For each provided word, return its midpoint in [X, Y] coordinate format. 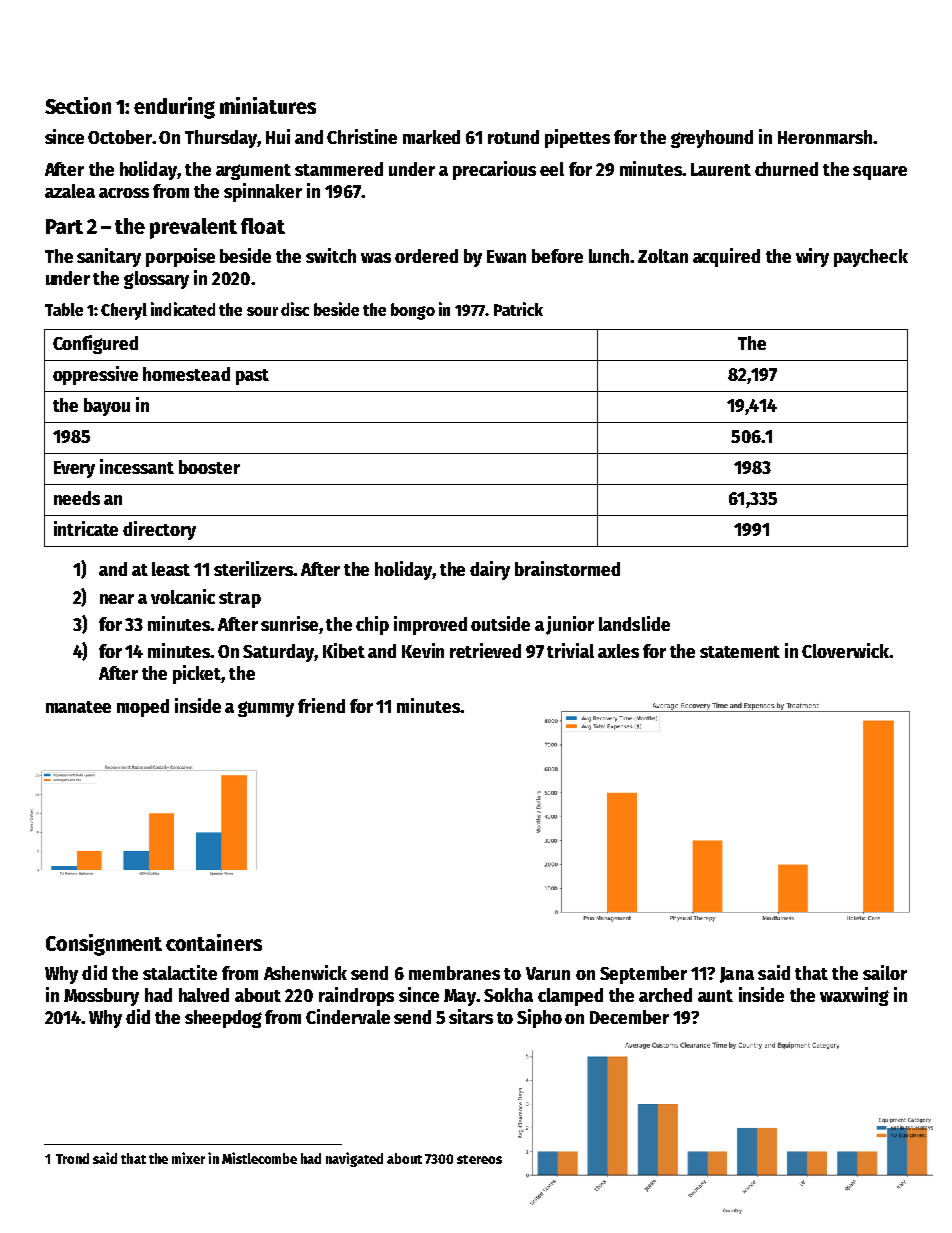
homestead [186, 374]
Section [78, 105]
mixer [188, 1158]
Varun [548, 973]
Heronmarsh [825, 137]
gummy [266, 709]
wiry [812, 257]
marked [431, 137]
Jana [737, 975]
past [252, 377]
